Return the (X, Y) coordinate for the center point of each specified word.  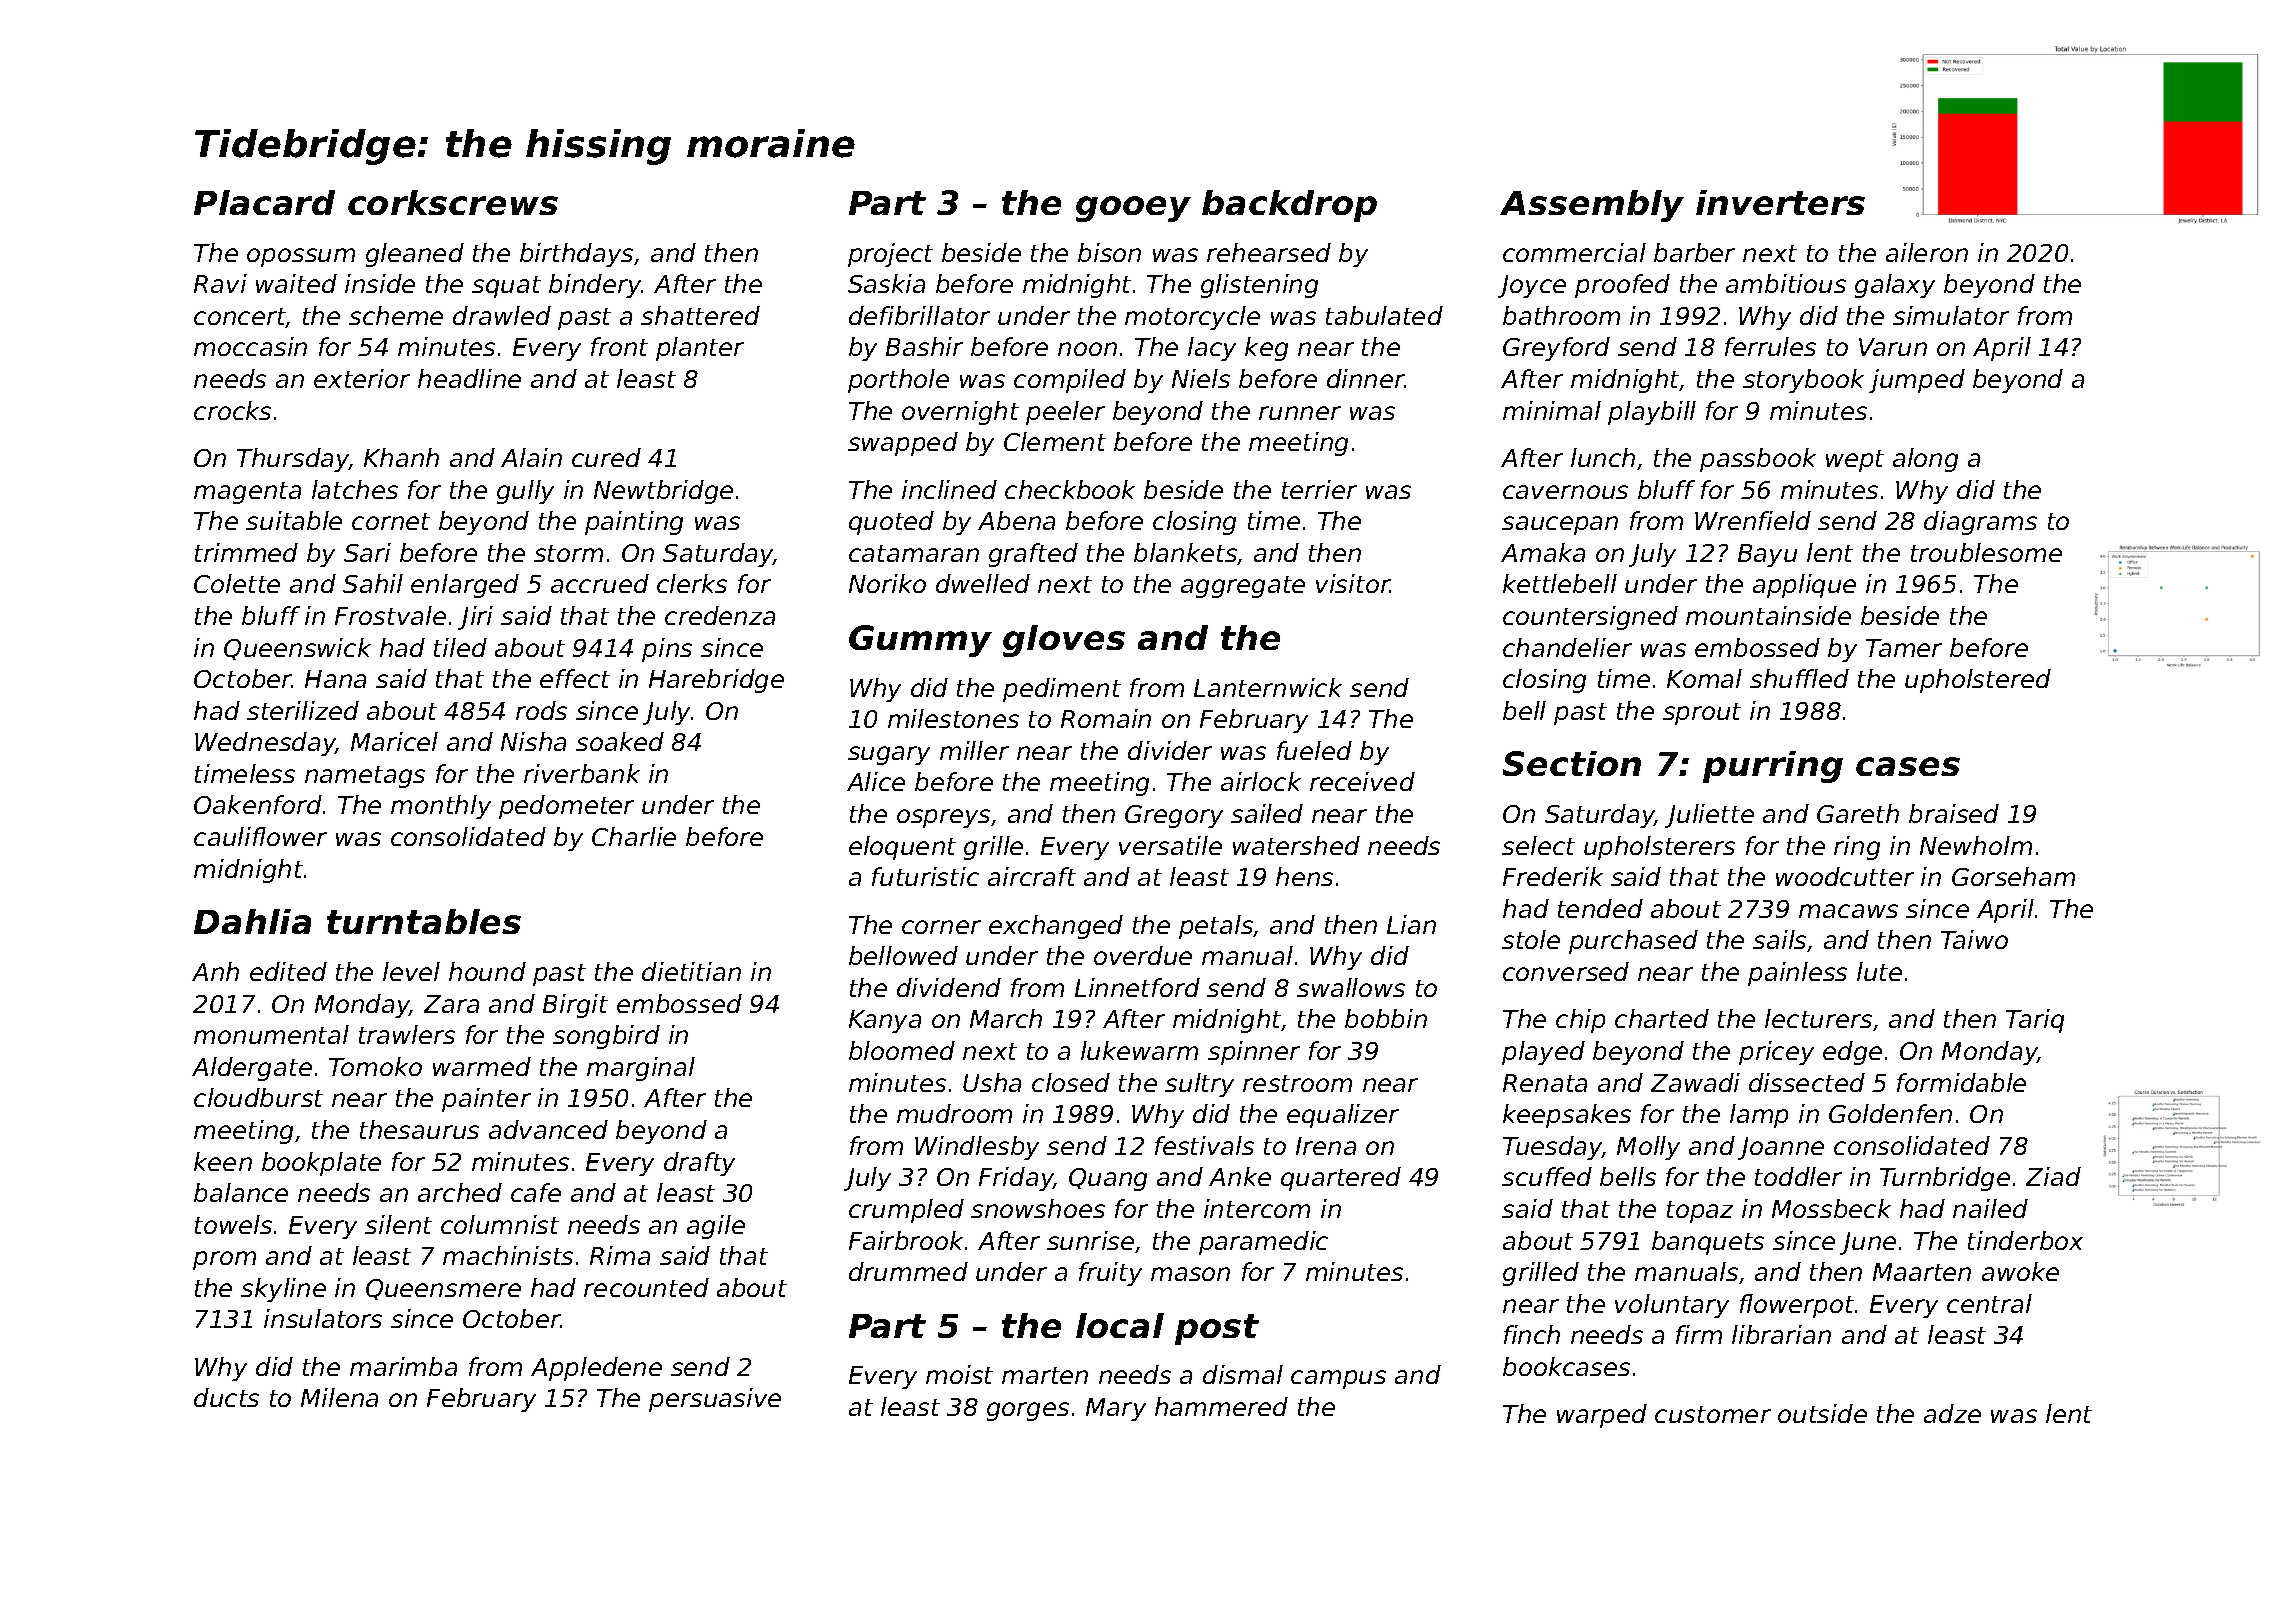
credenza (720, 615)
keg (1266, 349)
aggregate (1243, 587)
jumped (1917, 381)
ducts (226, 1397)
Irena (1326, 1146)
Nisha (533, 741)
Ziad (2053, 1176)
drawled (502, 315)
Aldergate (252, 1069)
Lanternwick (1268, 687)
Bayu (1767, 555)
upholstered (1978, 681)
